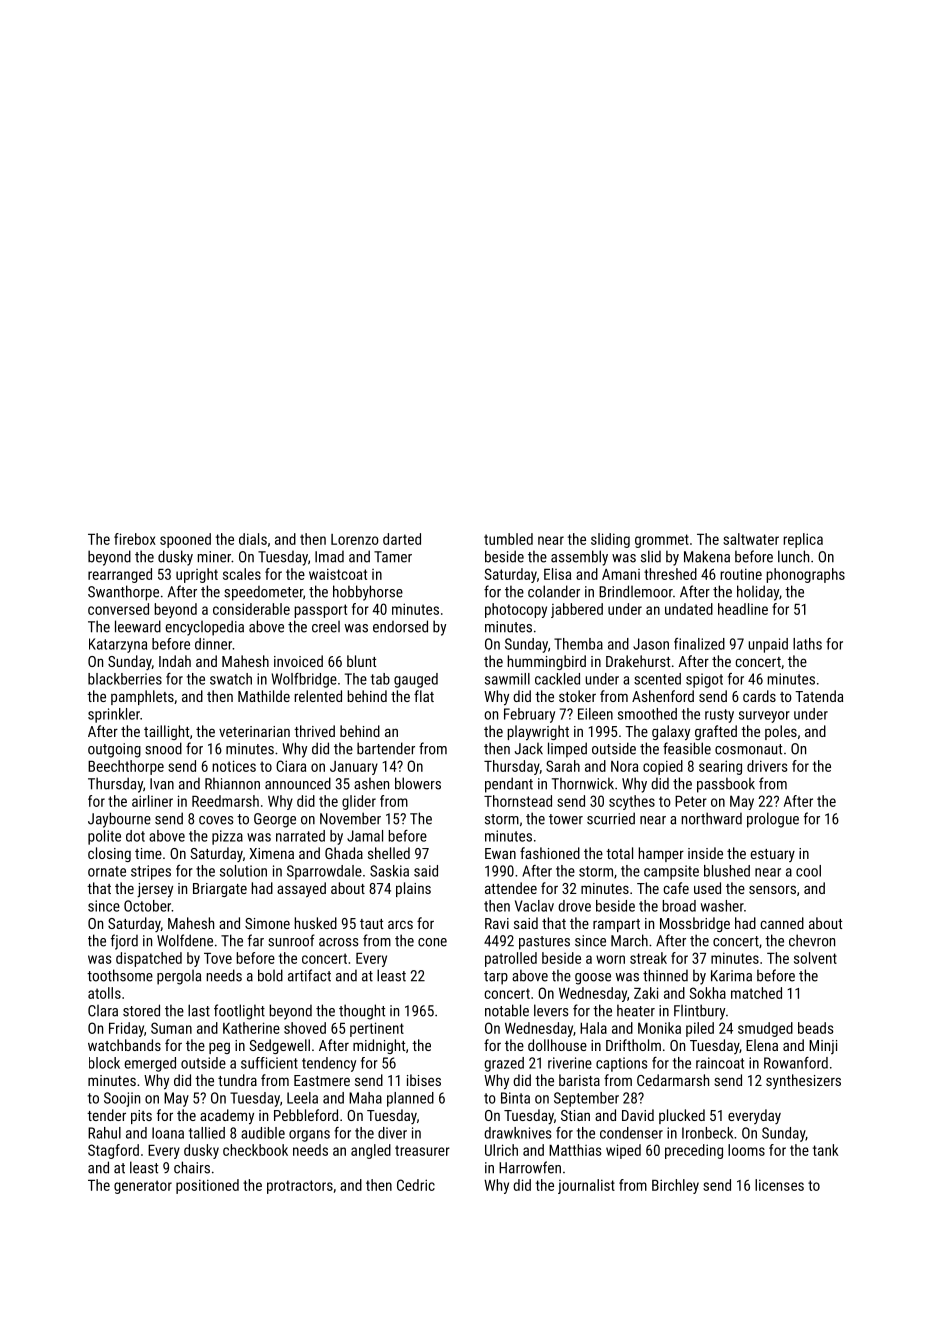 The image size is (934, 1327). I want to click on sensors, so click(772, 889).
